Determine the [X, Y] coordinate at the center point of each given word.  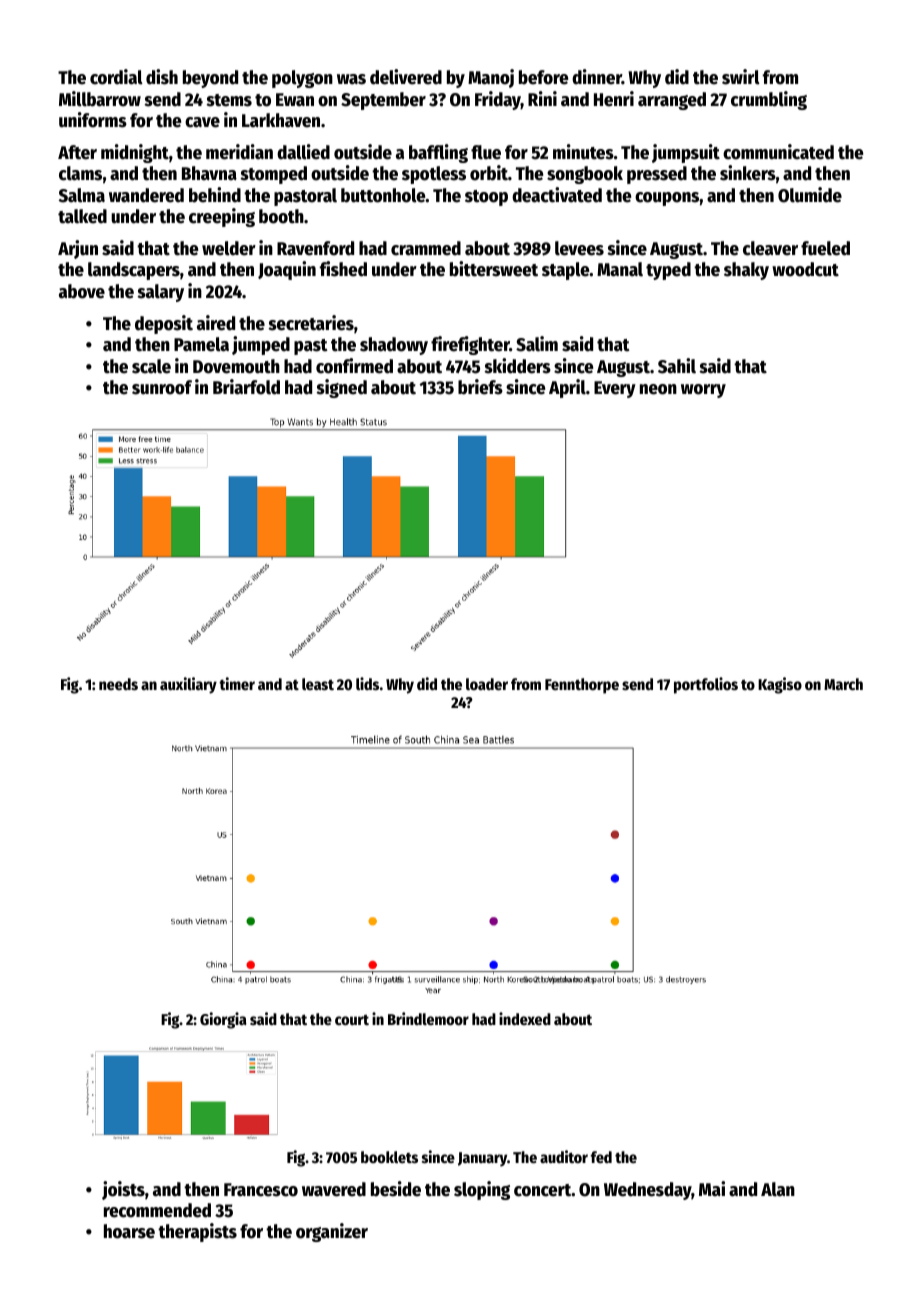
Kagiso [780, 685]
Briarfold [246, 387]
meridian [239, 152]
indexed [525, 1018]
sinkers [748, 173]
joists [123, 1190]
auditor [564, 1156]
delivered [406, 77]
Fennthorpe [582, 686]
